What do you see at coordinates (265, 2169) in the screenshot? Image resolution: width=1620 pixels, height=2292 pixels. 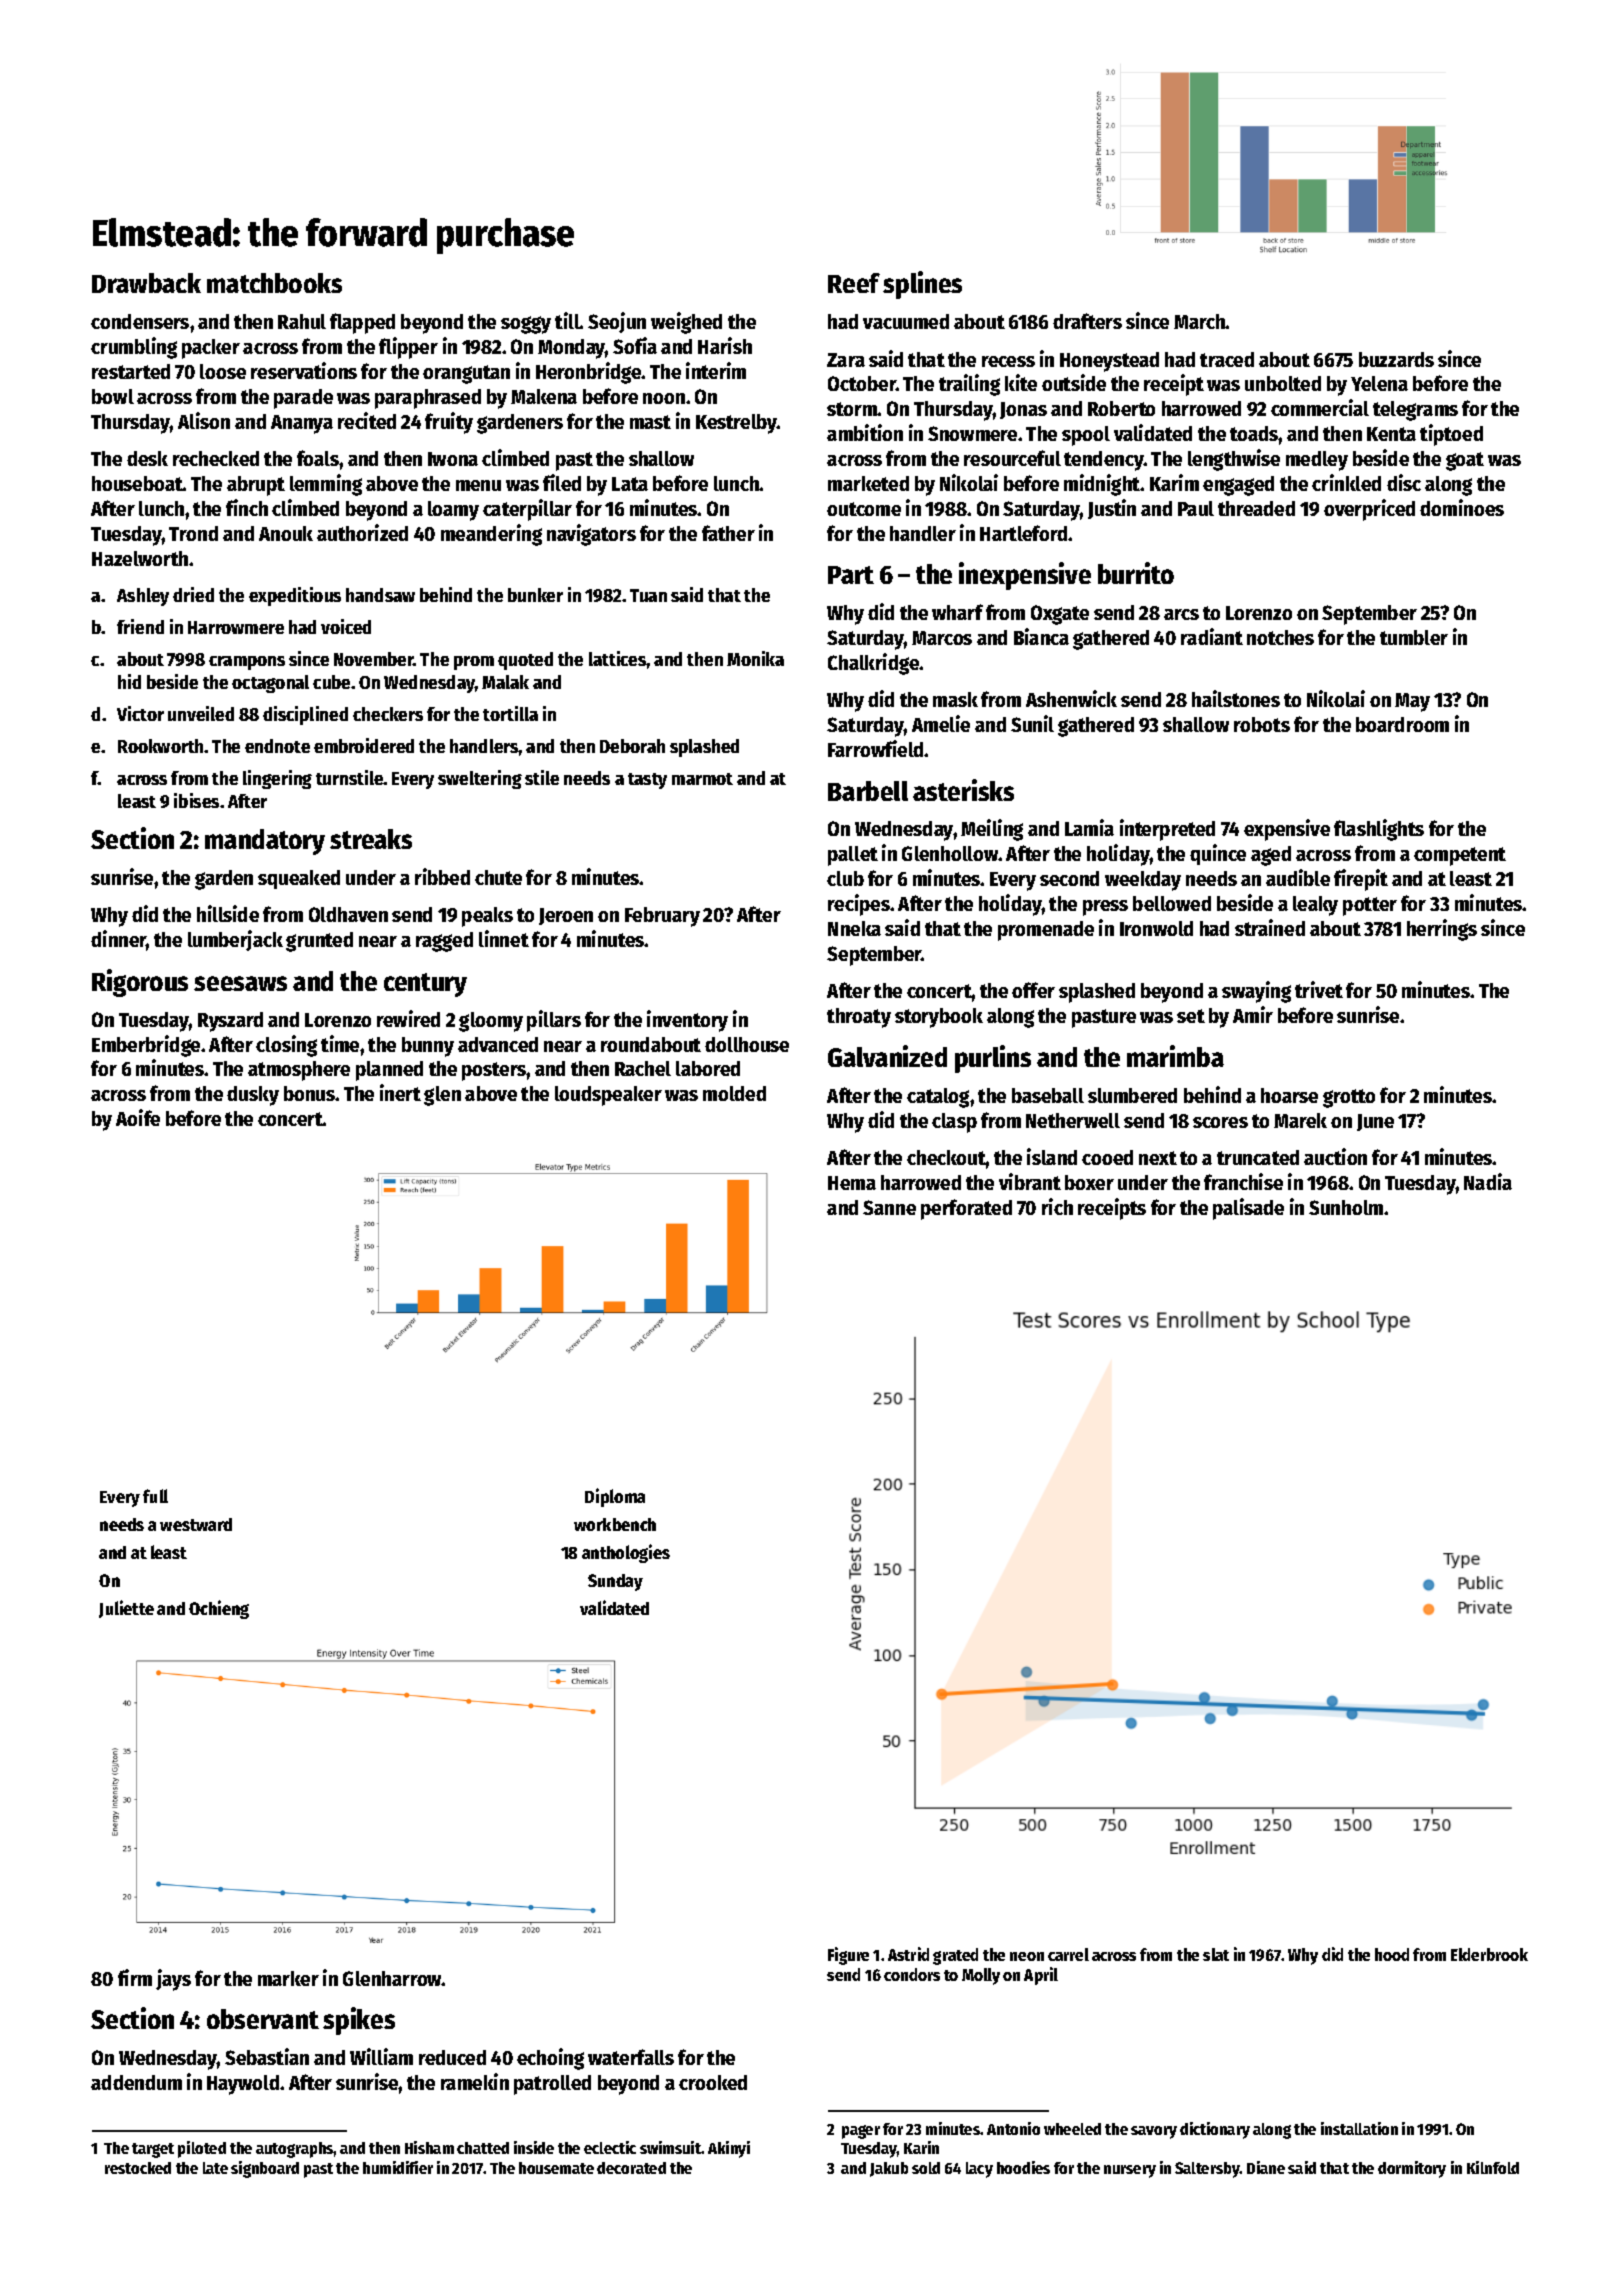 I see `signboard` at bounding box center [265, 2169].
